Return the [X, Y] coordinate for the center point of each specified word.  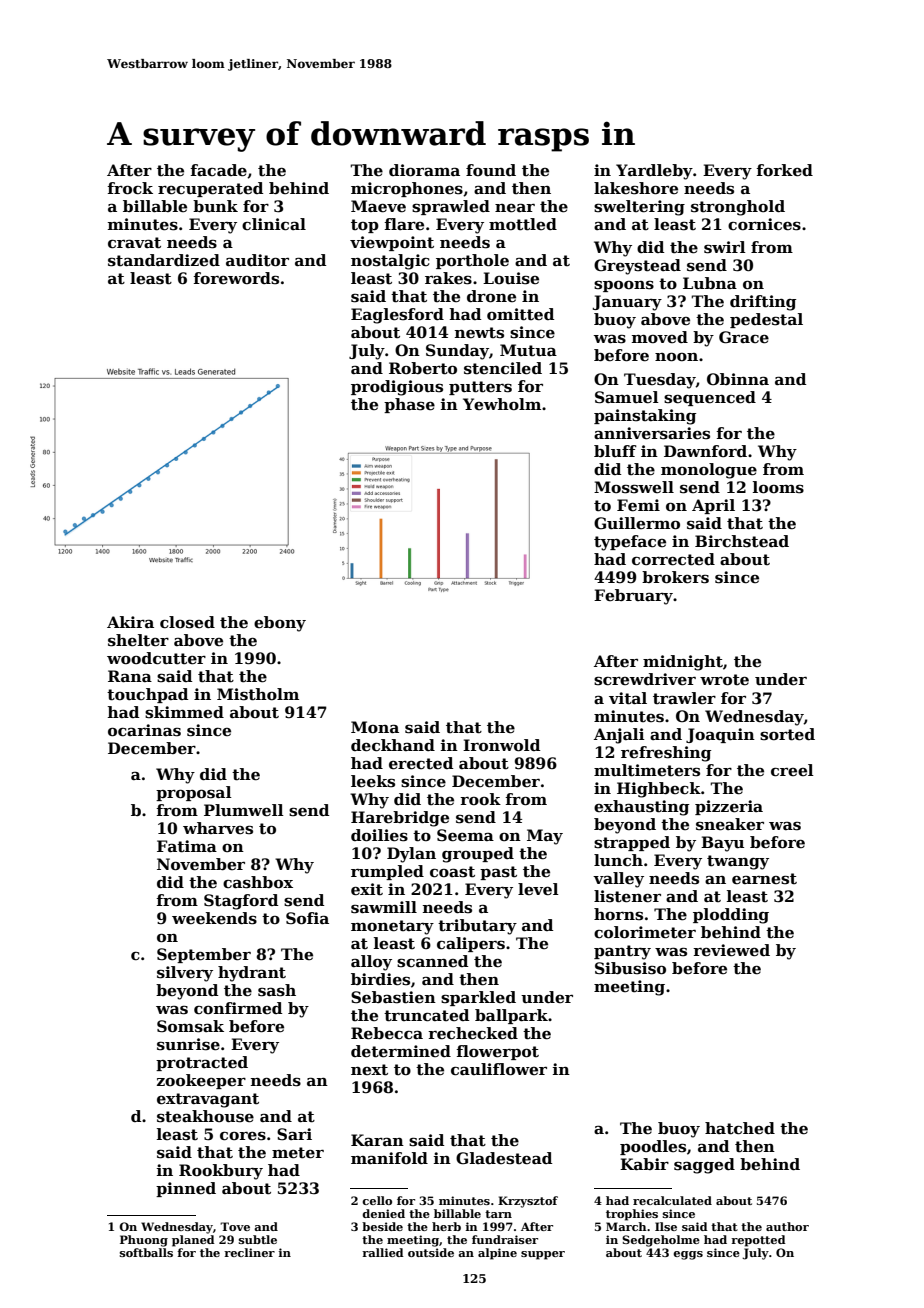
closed [187, 622]
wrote [724, 680]
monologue [709, 471]
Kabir [644, 1164]
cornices [764, 224]
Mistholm [258, 694]
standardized [164, 260]
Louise [511, 278]
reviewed [731, 950]
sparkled [478, 998]
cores [243, 1136]
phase [409, 405]
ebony [280, 624]
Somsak [190, 1026]
